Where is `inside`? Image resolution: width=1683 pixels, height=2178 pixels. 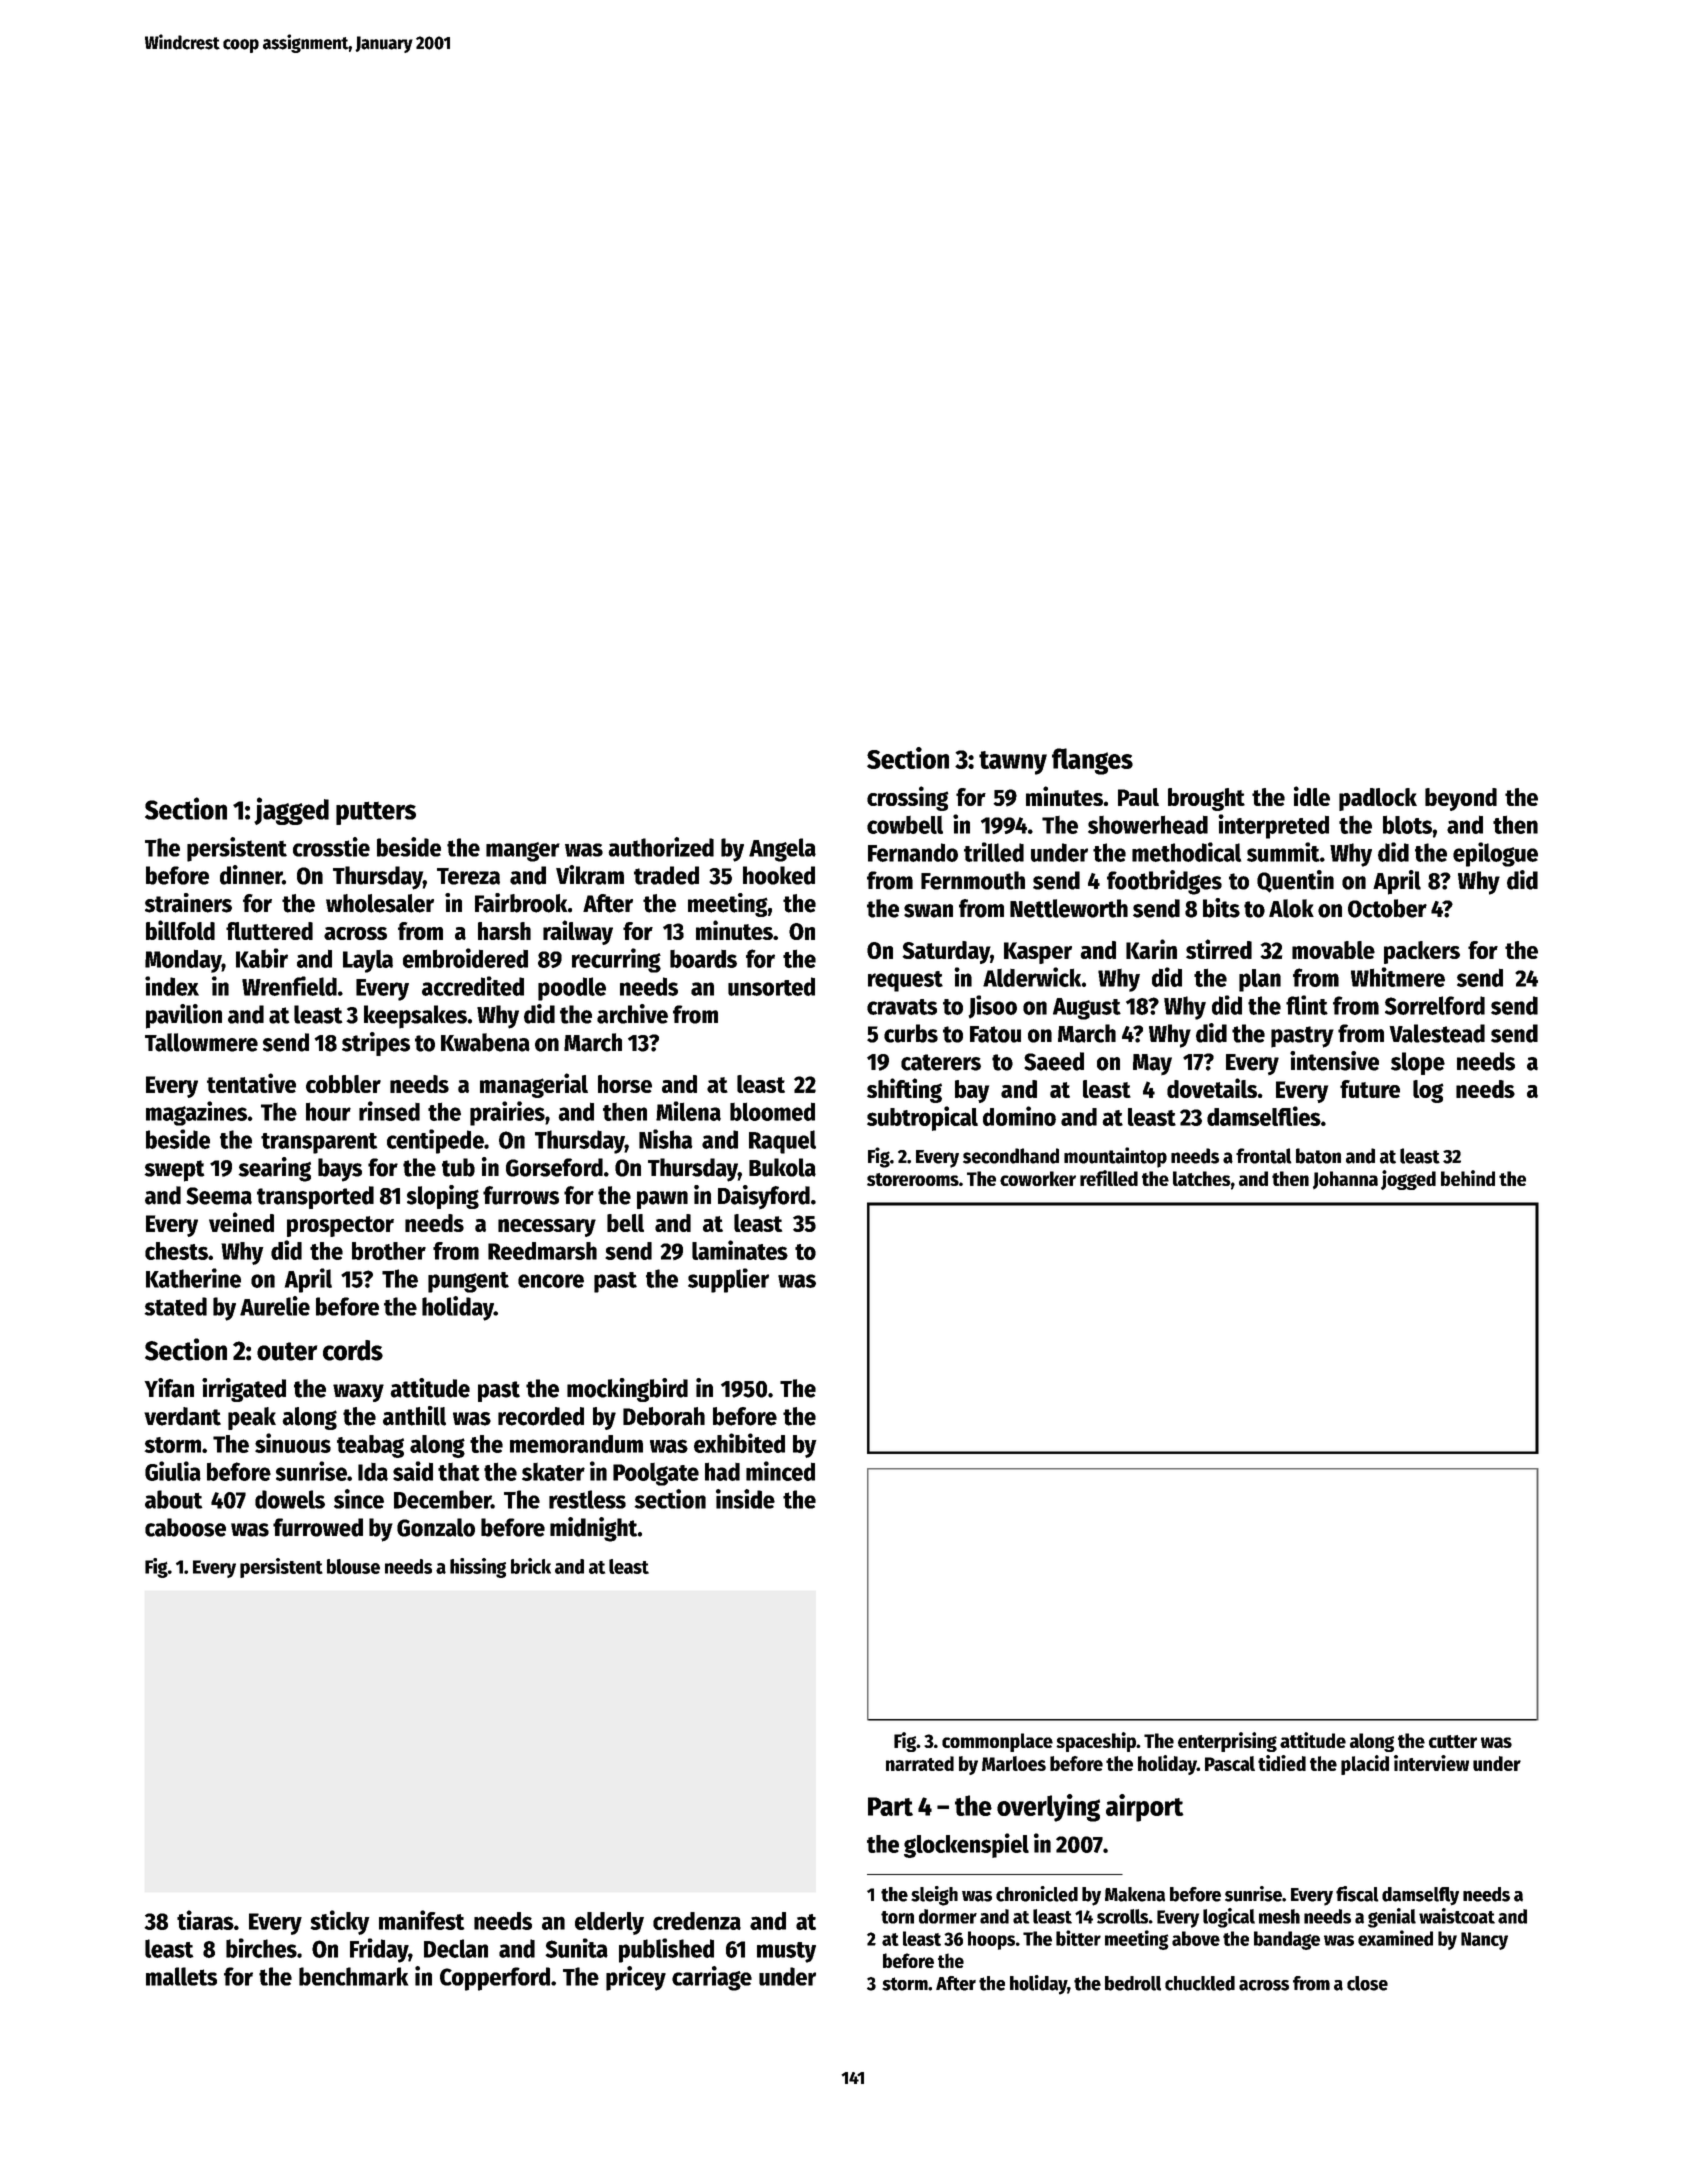
inside is located at coordinates (745, 1499).
